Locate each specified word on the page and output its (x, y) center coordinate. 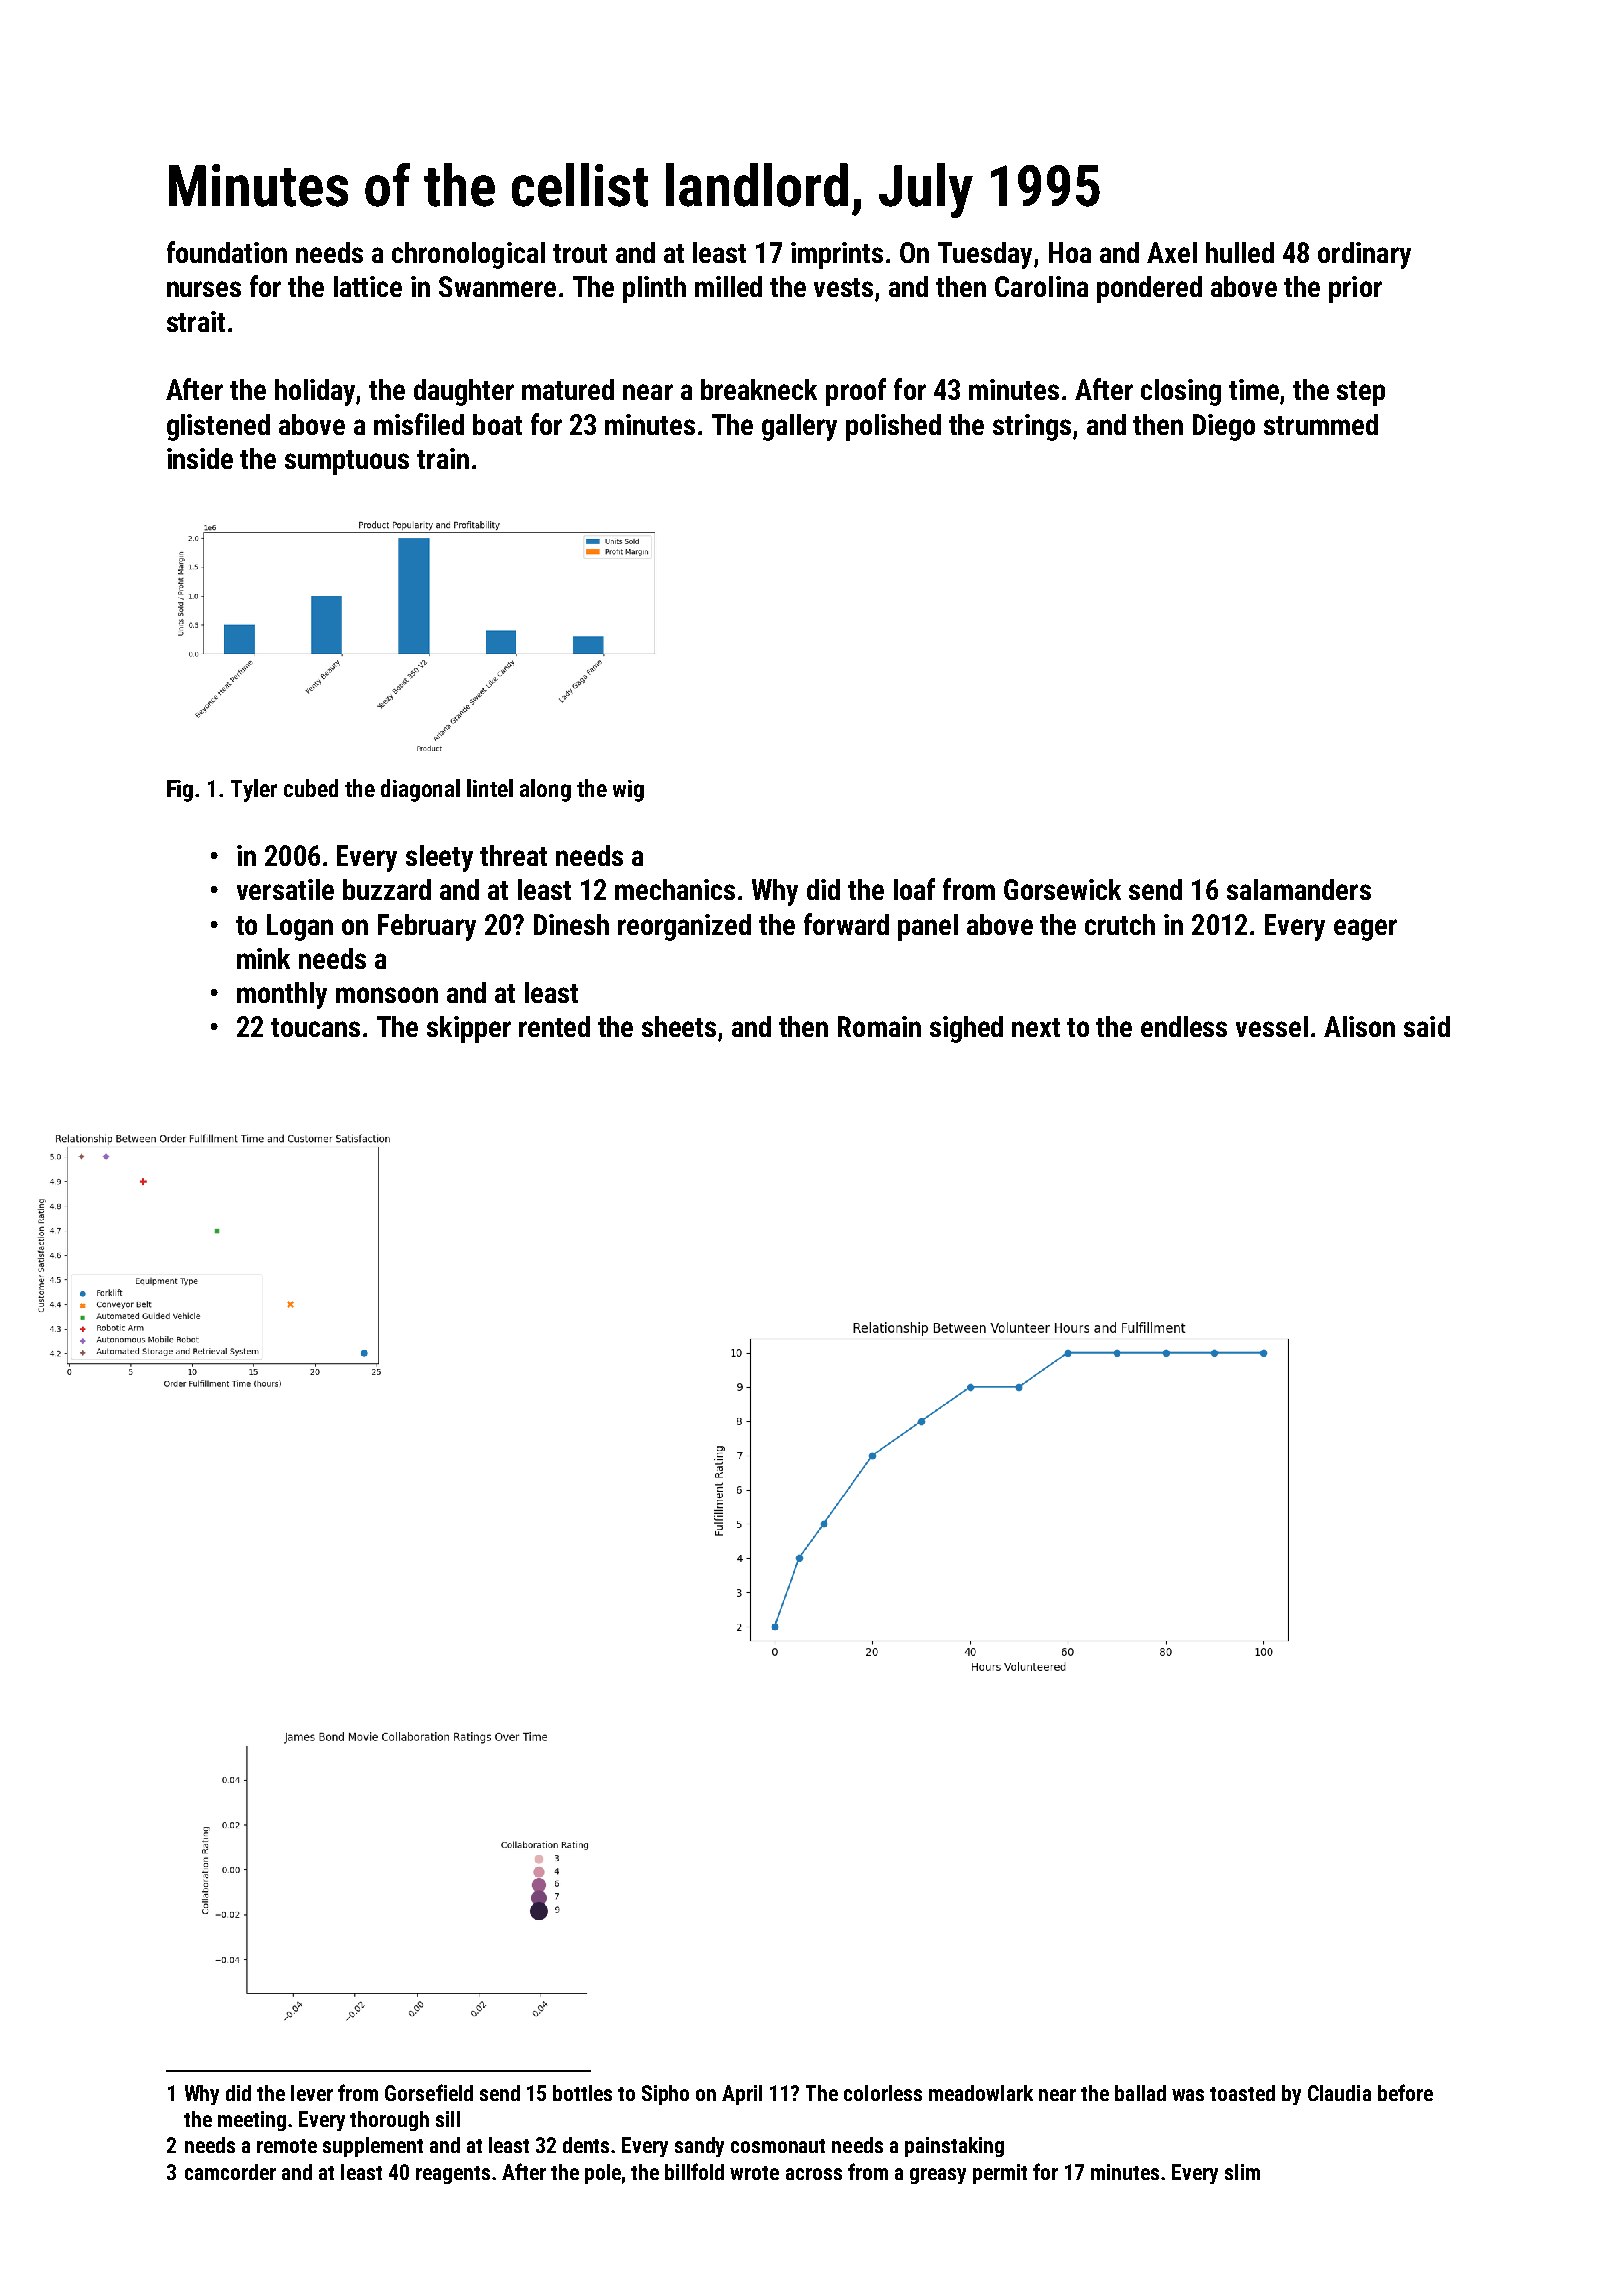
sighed (966, 1029)
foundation (227, 252)
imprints (837, 255)
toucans (315, 1027)
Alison (1359, 1026)
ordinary (1364, 255)
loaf (914, 889)
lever (312, 2093)
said (1427, 1026)
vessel (1272, 1026)
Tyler (254, 790)
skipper (469, 1029)
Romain (879, 1026)
